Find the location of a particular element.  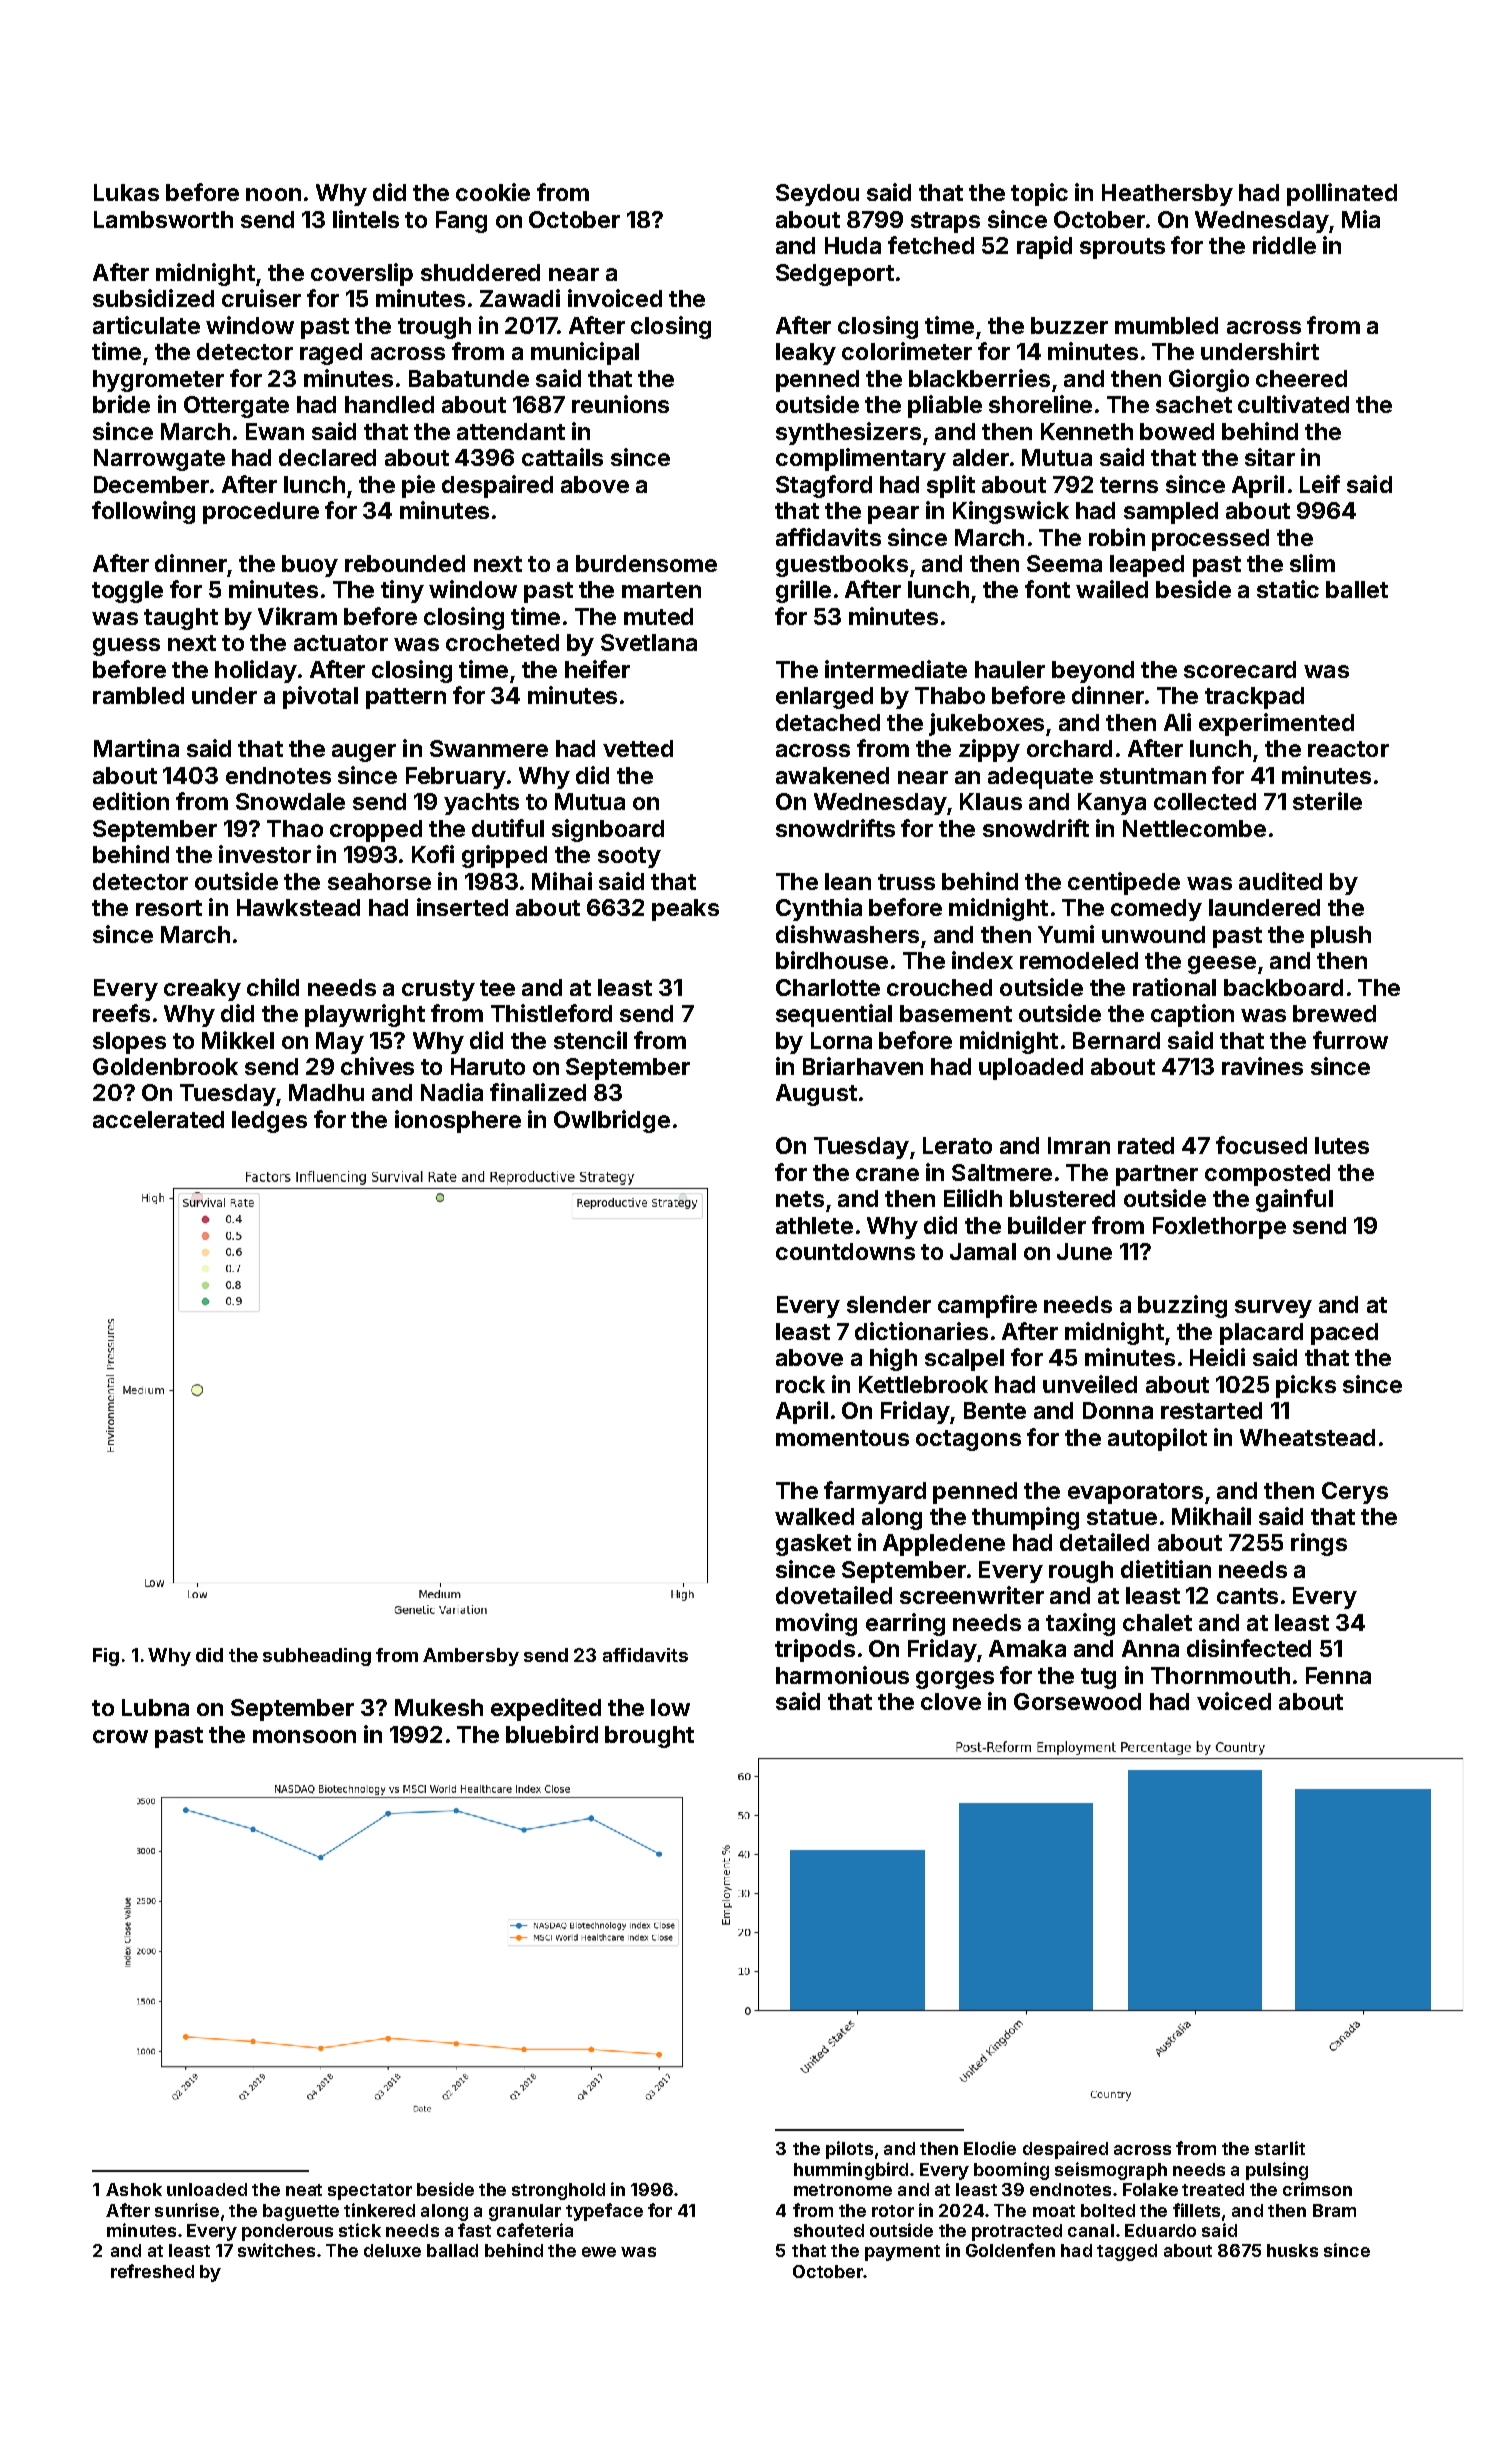

crow is located at coordinates (120, 1736).
